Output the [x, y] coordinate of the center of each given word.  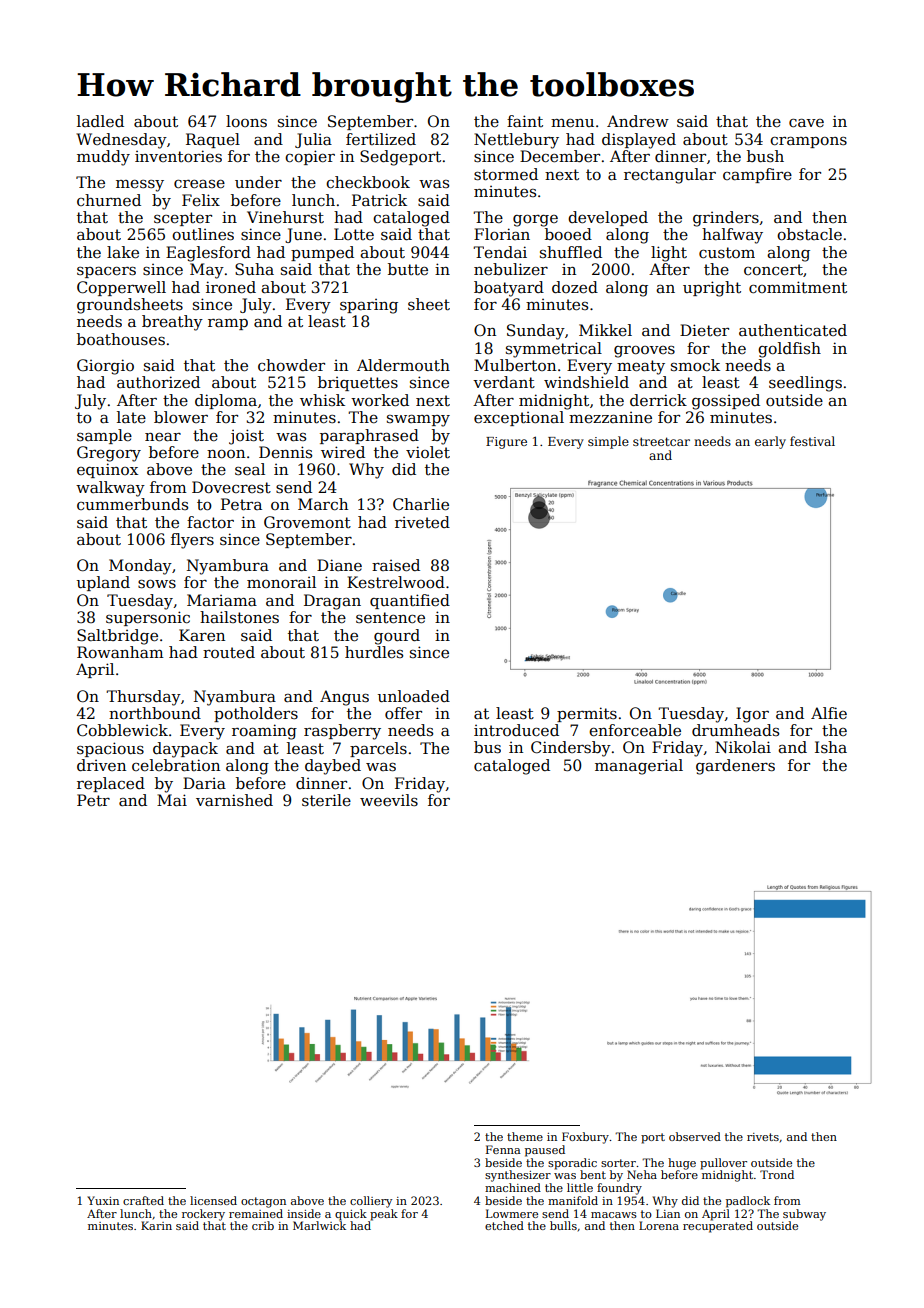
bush [765, 156]
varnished [234, 800]
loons [246, 121]
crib [263, 1225]
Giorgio [105, 367]
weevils [389, 800]
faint [525, 121]
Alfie [829, 713]
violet [428, 452]
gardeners [735, 767]
